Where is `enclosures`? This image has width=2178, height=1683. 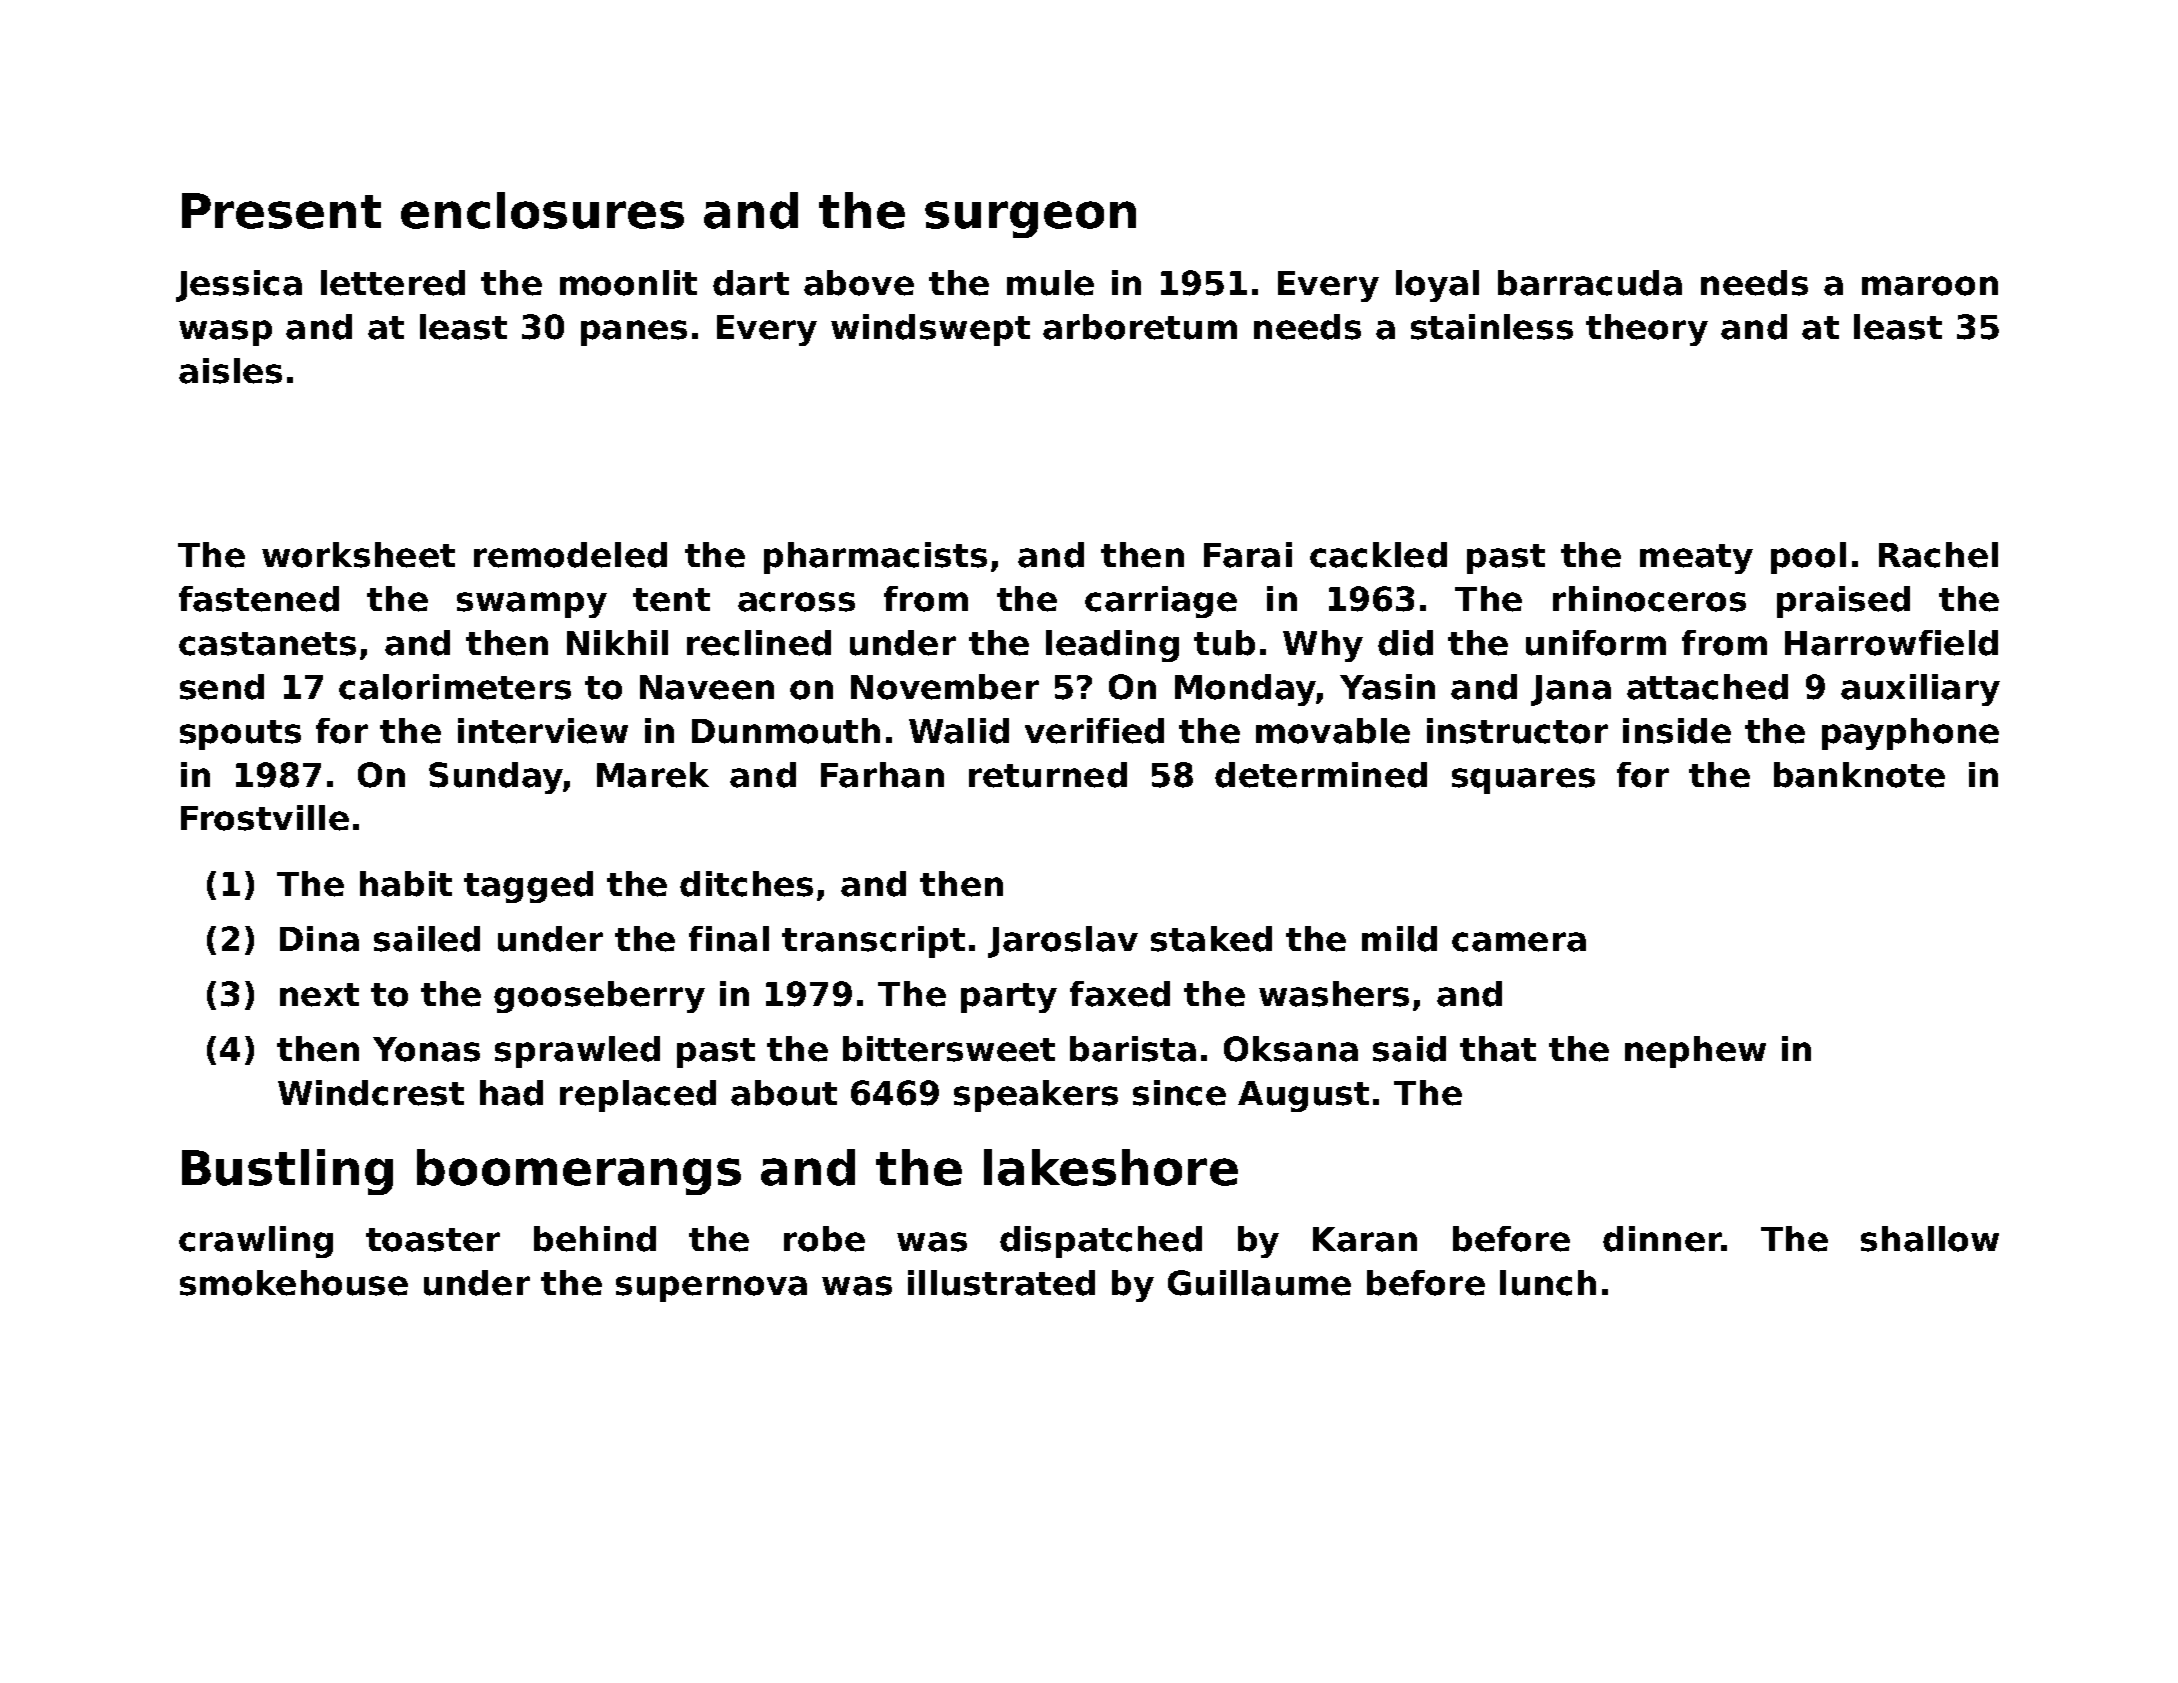
enclosures is located at coordinates (542, 210).
